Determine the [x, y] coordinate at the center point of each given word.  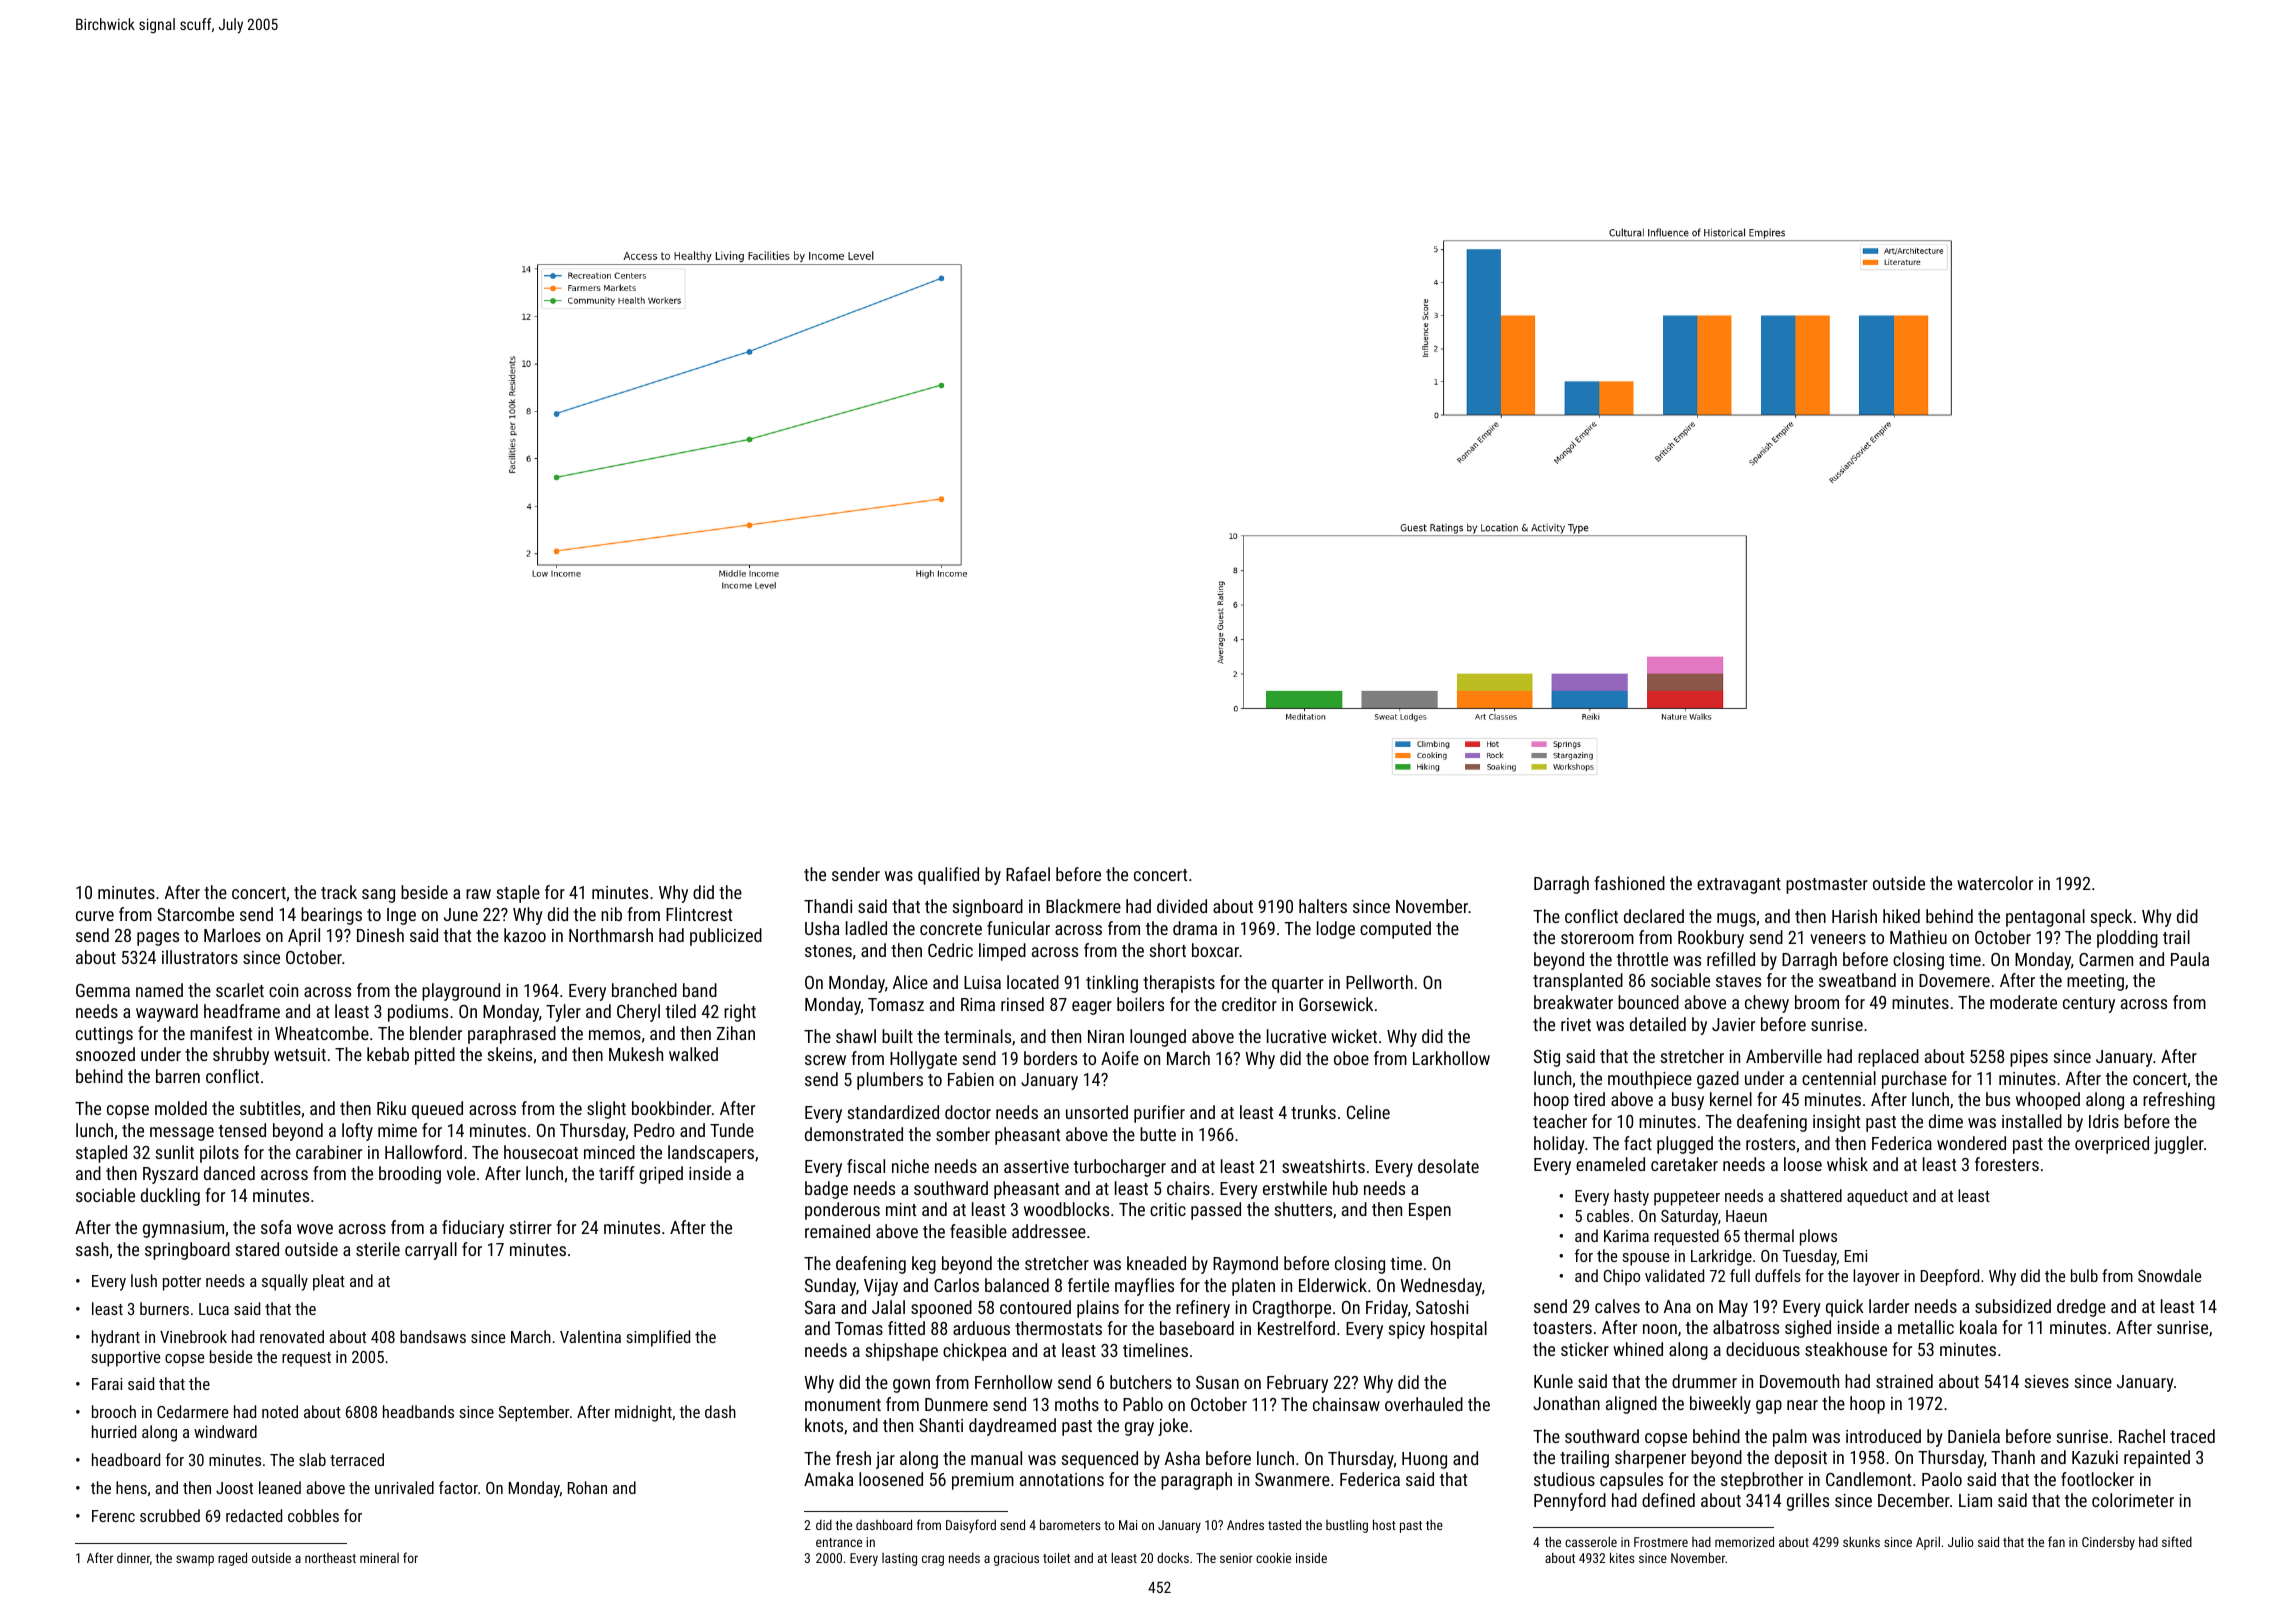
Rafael [1028, 874]
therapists [1179, 984]
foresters [2007, 1164]
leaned [280, 1487]
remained [837, 1231]
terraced [357, 1459]
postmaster [1827, 886]
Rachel [2142, 1436]
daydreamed [1012, 1427]
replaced [1888, 1058]
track [339, 892]
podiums [418, 1013]
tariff [617, 1173]
